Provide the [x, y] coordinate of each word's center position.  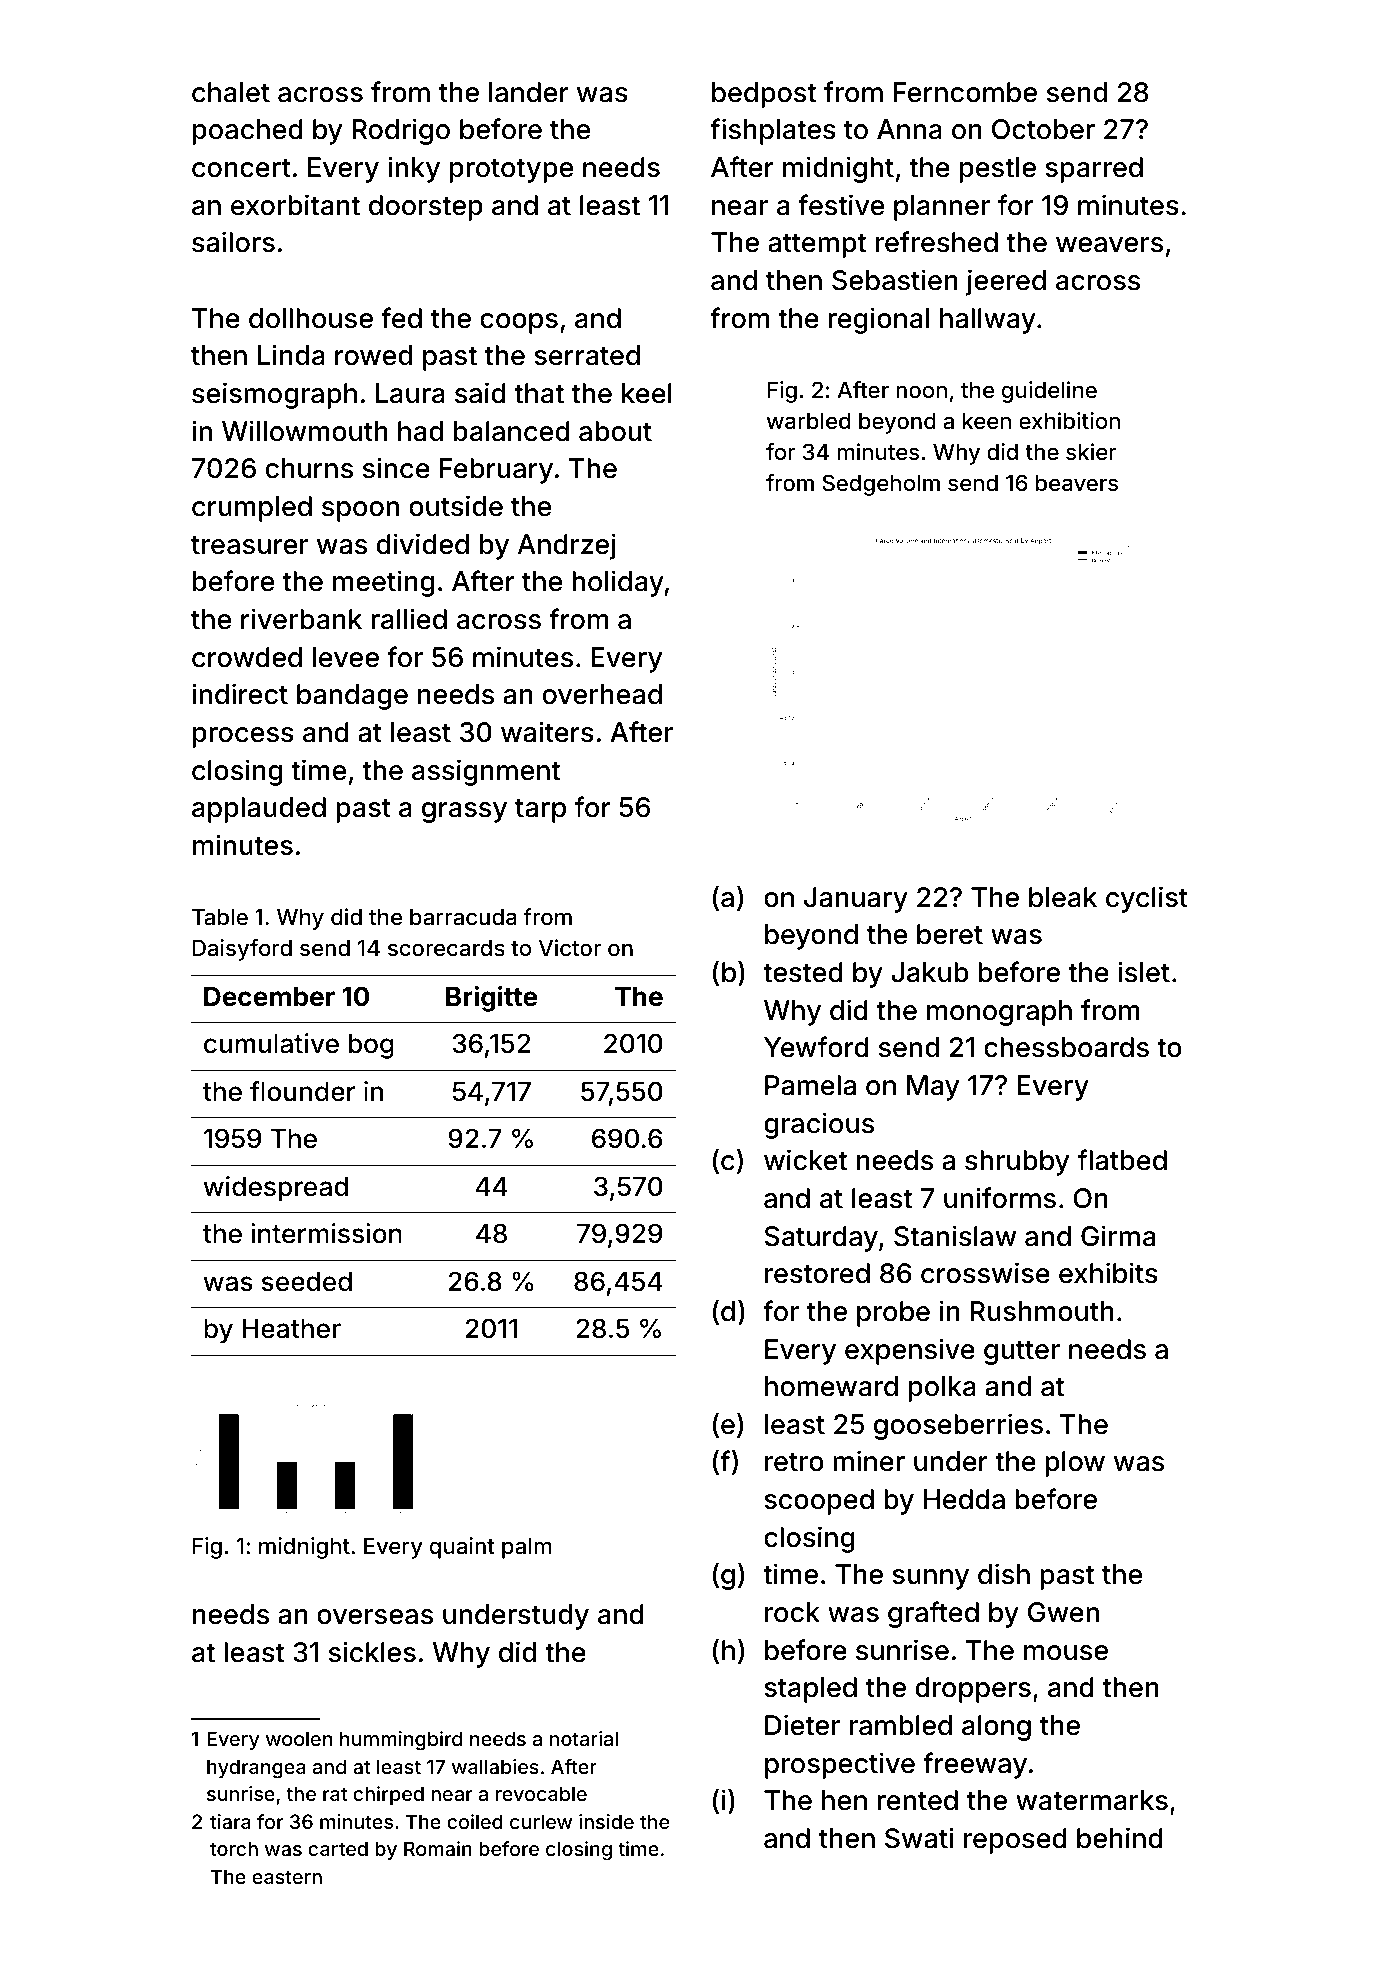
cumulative [271, 1043]
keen [987, 421]
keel [647, 393]
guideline [1049, 392]
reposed [1015, 1841]
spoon [360, 511]
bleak [1063, 897]
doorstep [426, 208]
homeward [831, 1386]
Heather [291, 1329]
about [615, 431]
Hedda [964, 1499]
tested [803, 972]
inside [606, 1821]
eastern [287, 1877]
